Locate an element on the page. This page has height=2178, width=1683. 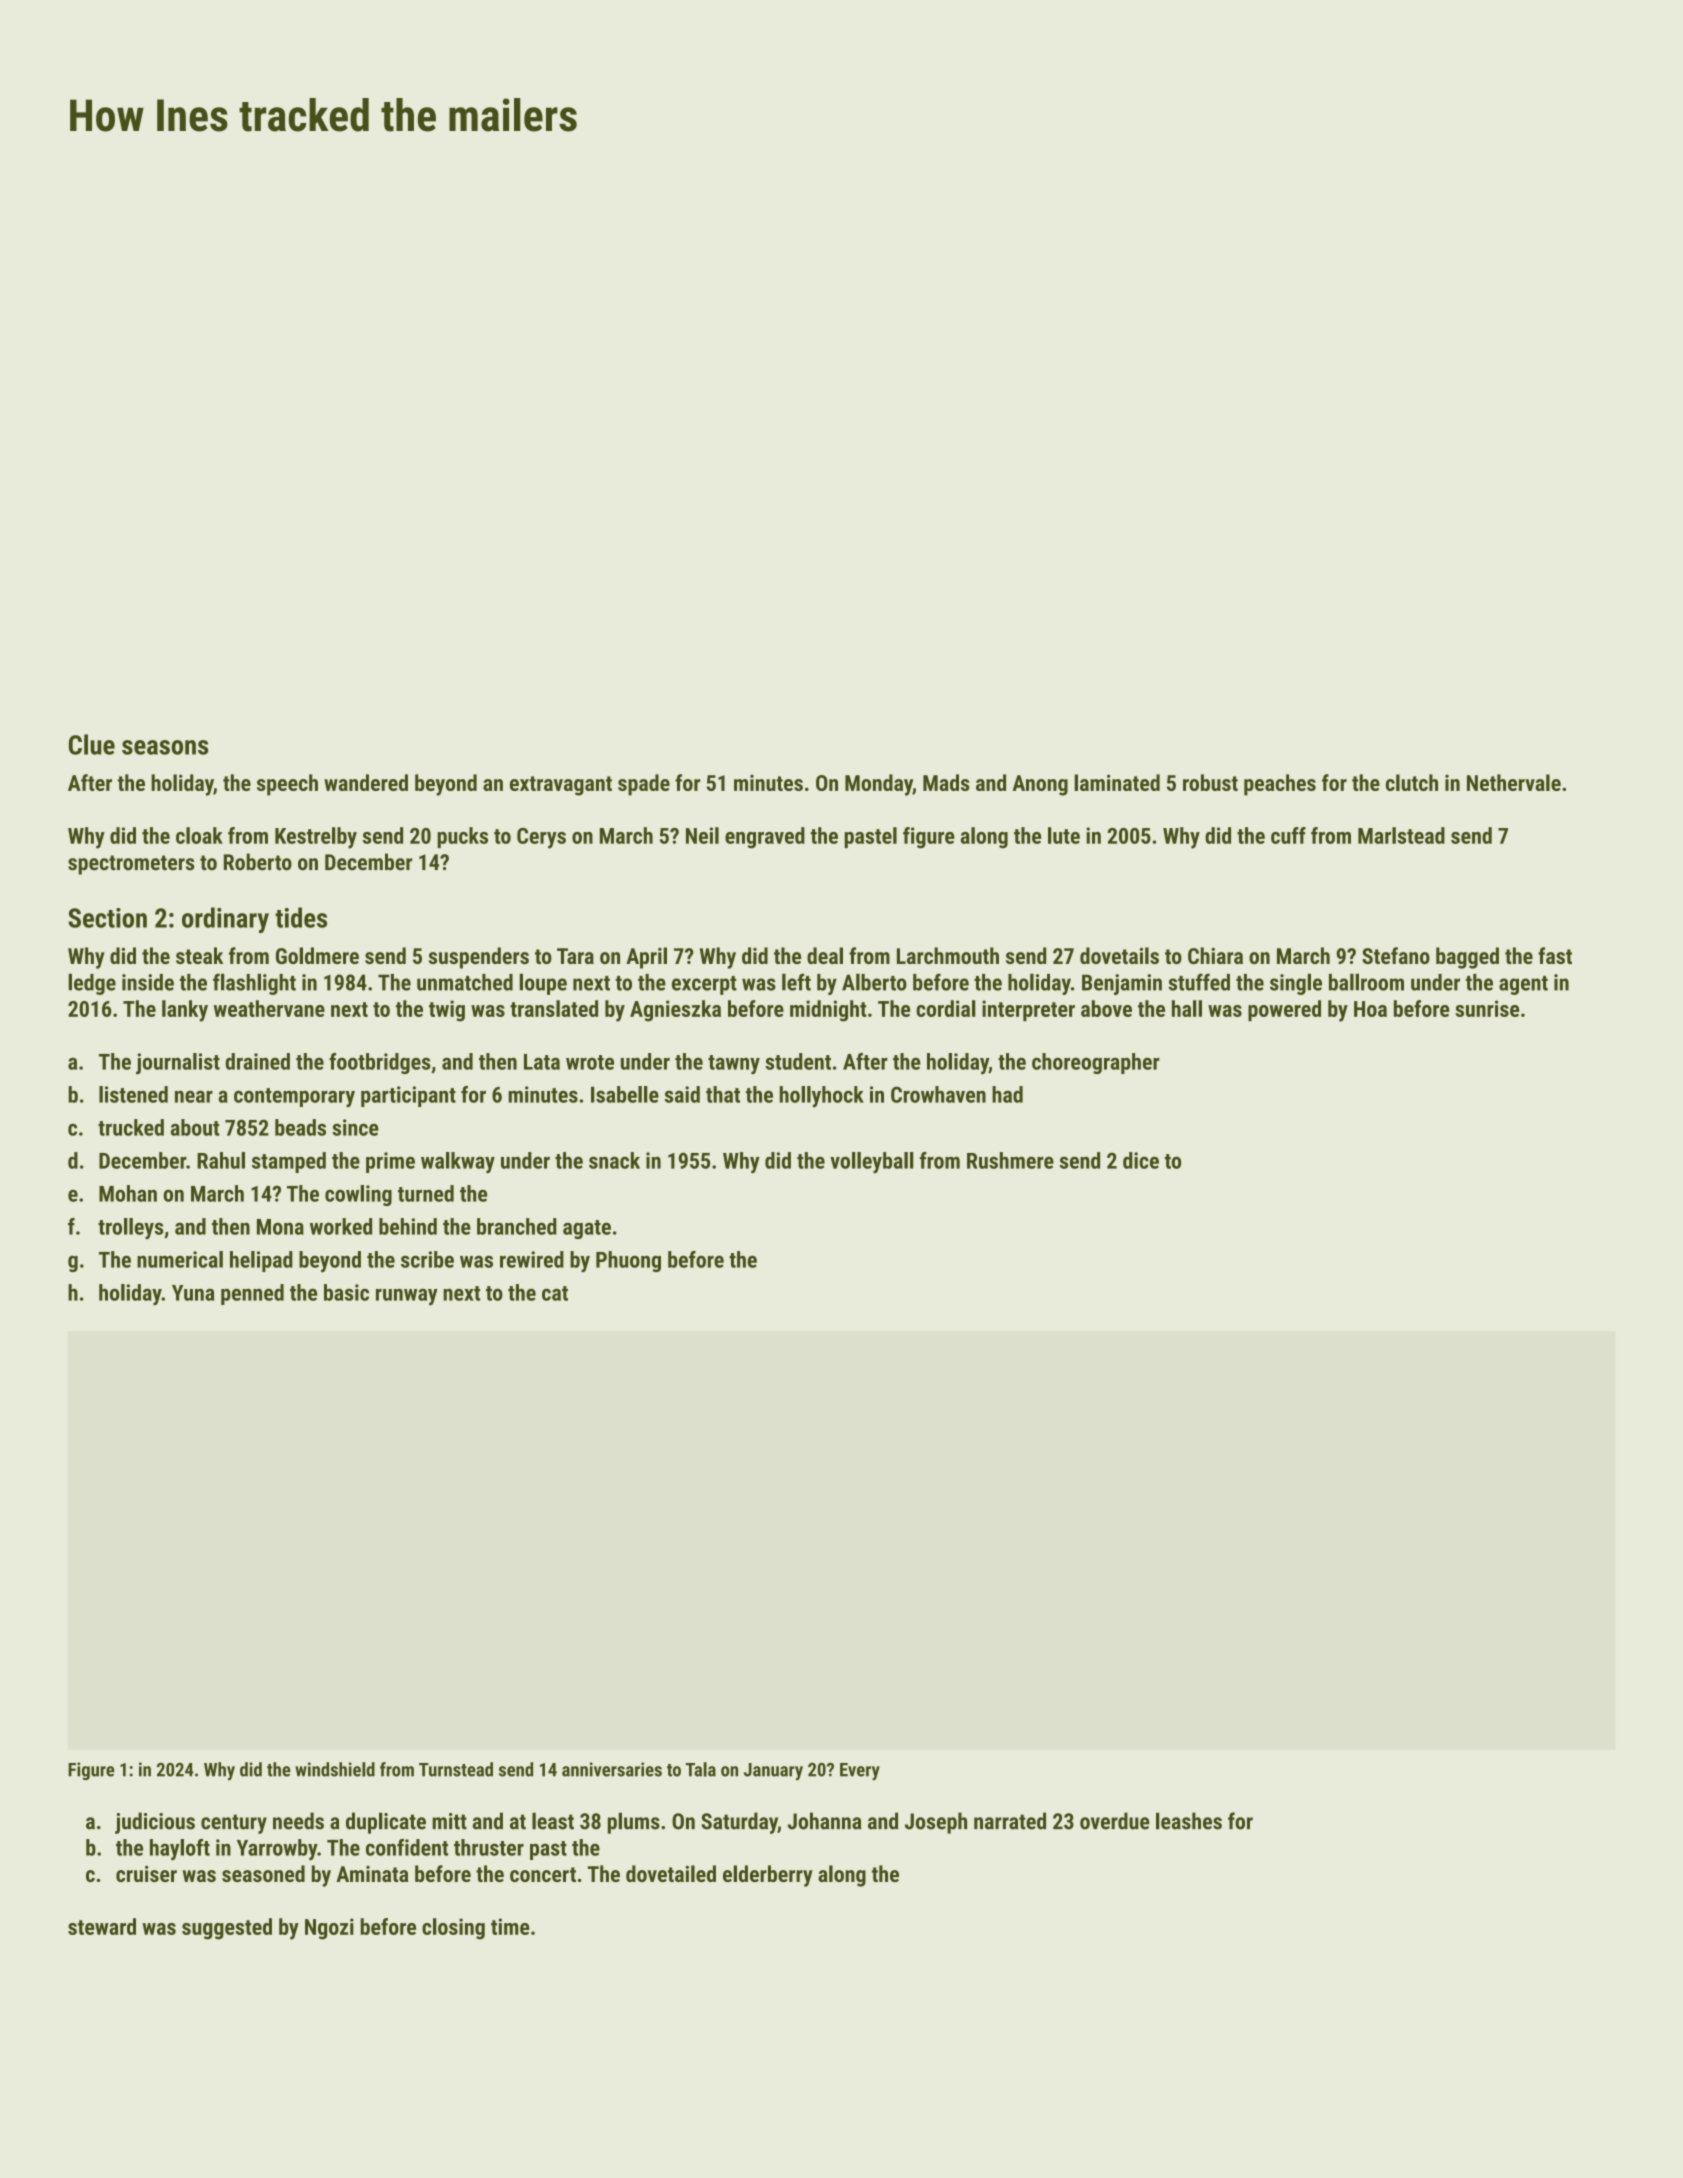
leashes is located at coordinates (1189, 1821).
